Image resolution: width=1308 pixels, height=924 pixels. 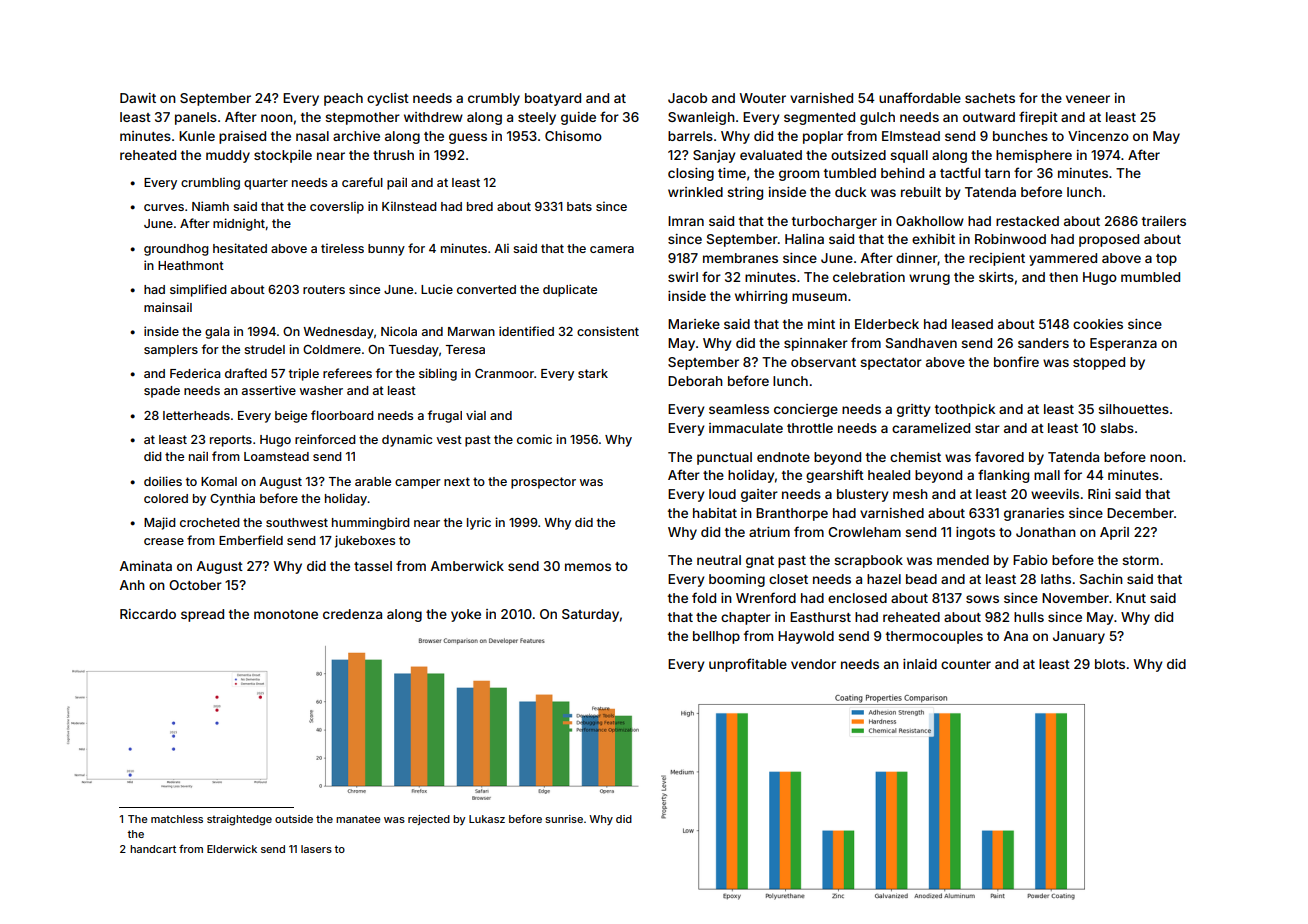 I want to click on Elmstead, so click(x=911, y=136).
